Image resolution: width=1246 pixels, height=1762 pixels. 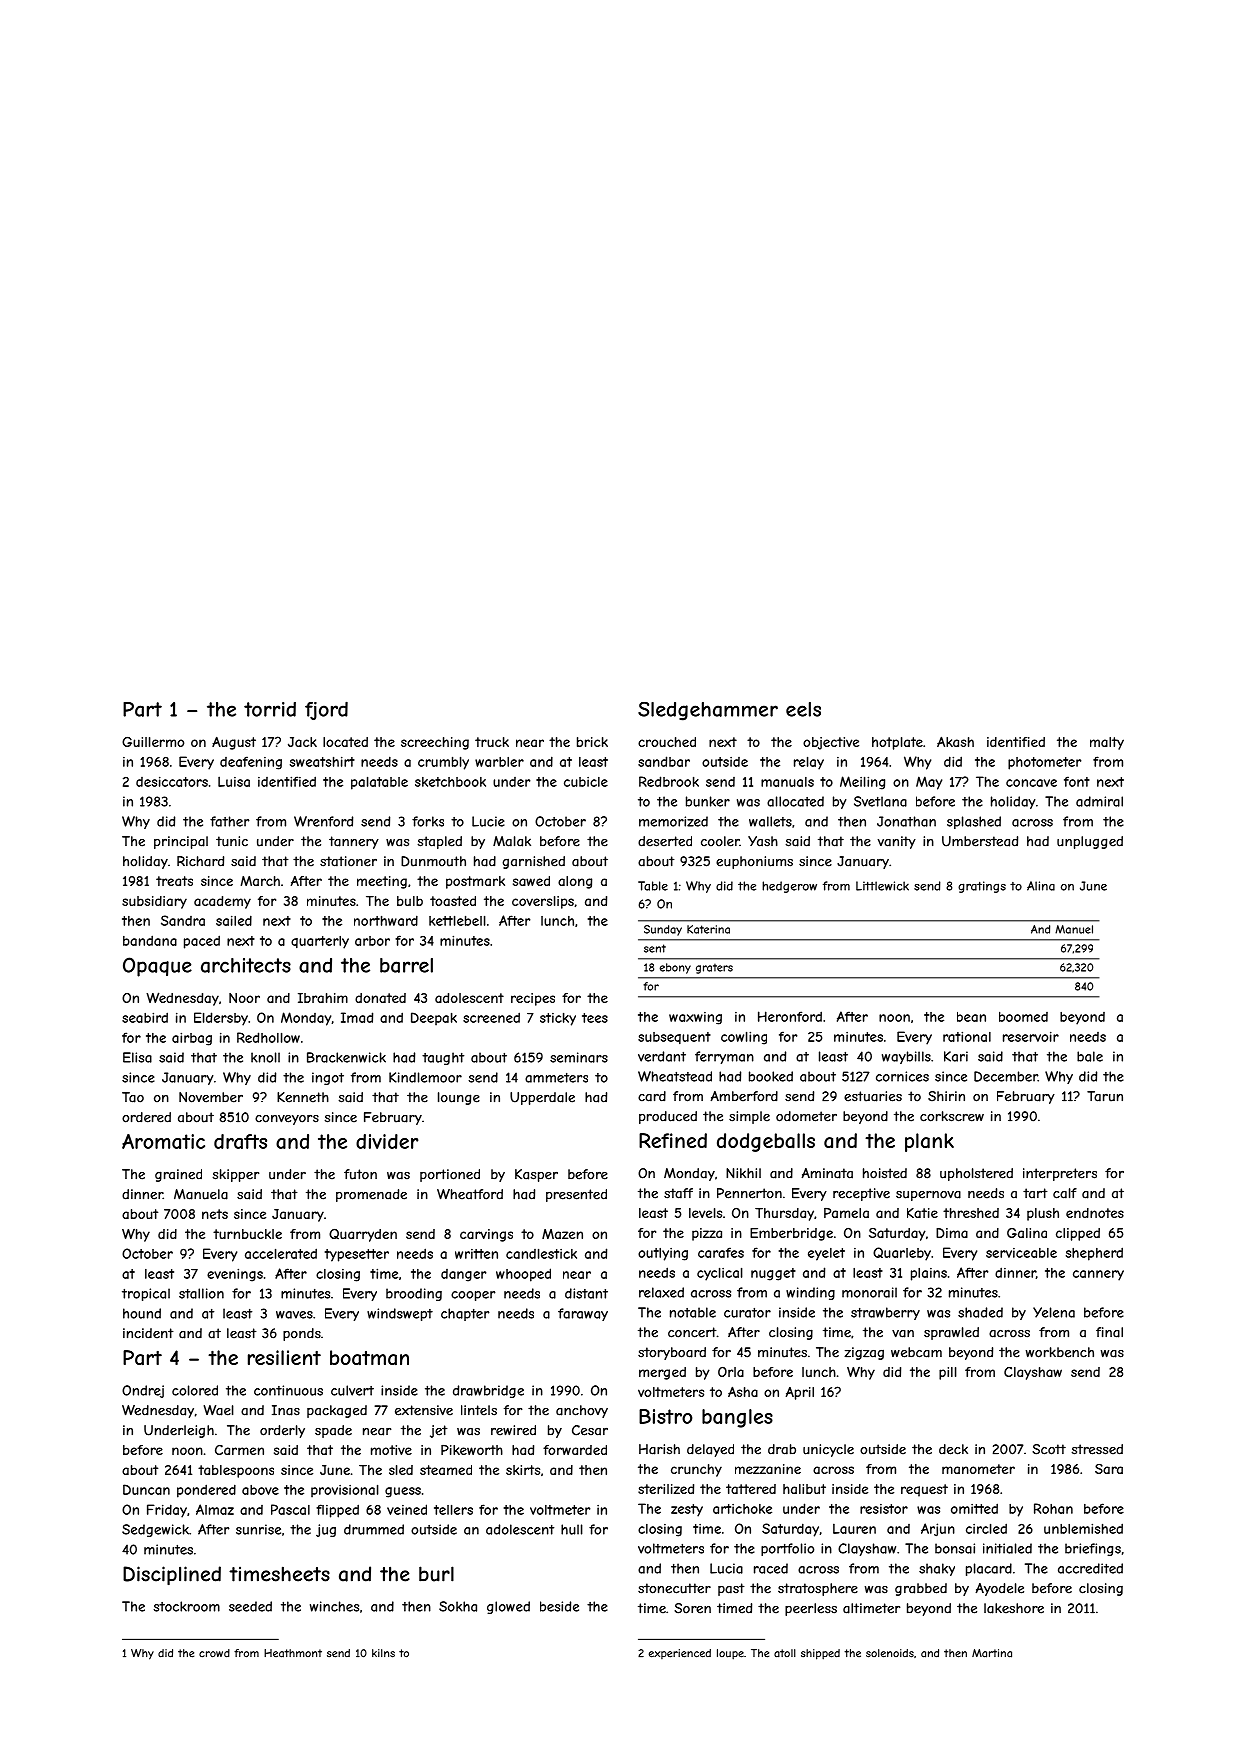 What do you see at coordinates (595, 1018) in the page?
I see `tees` at bounding box center [595, 1018].
